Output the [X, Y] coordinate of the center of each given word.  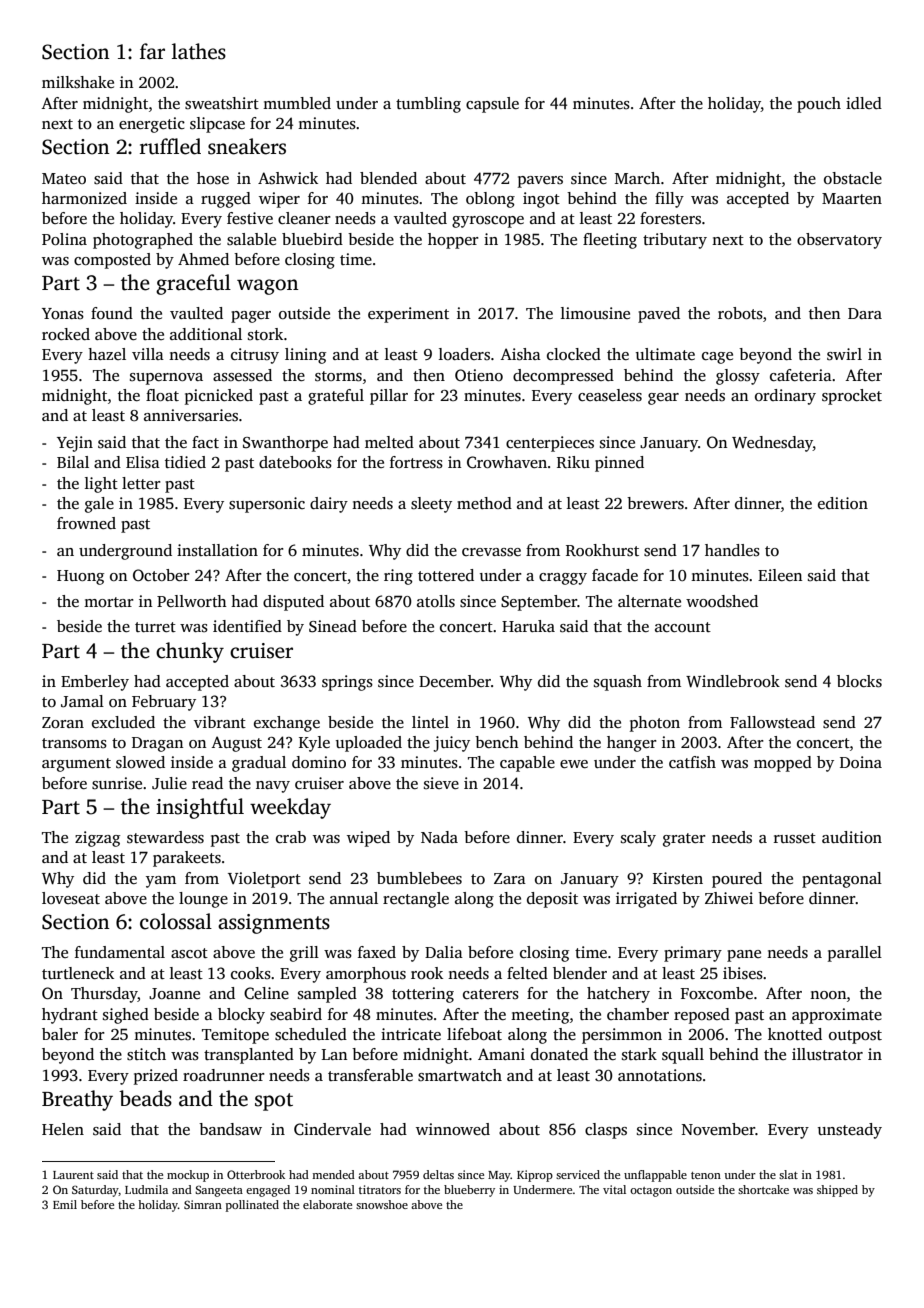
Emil [65, 1204]
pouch [819, 105]
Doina [861, 762]
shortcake [763, 1189]
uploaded [369, 744]
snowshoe [382, 1204]
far [152, 51]
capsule [492, 105]
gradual [259, 764]
